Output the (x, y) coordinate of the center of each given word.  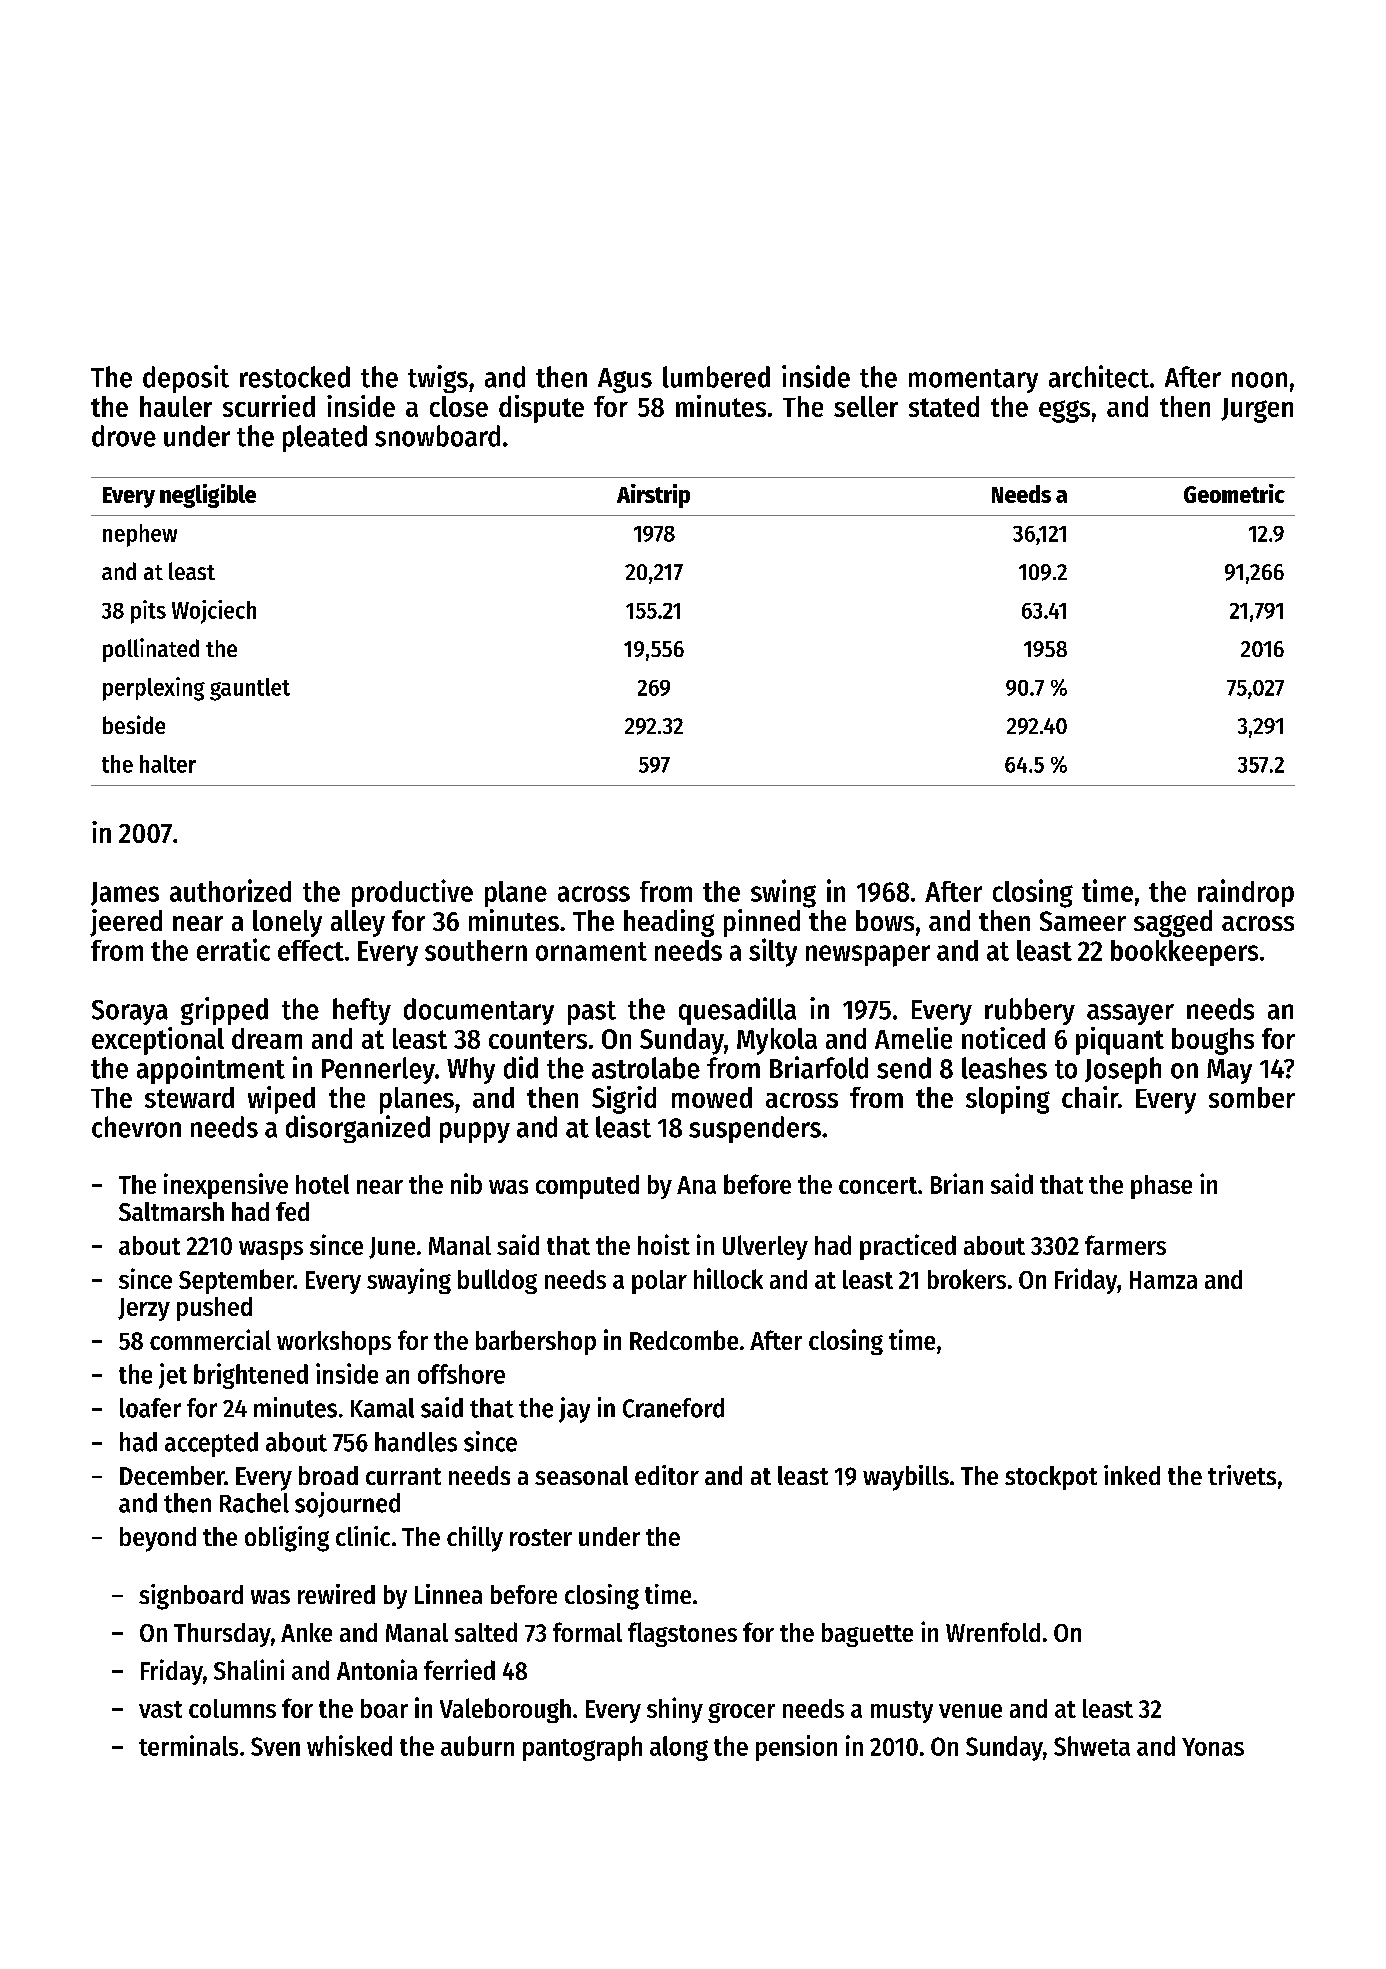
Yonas (1213, 1747)
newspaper (868, 956)
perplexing (154, 689)
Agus (625, 380)
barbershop (536, 1342)
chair (1090, 1097)
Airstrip (653, 496)
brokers (967, 1279)
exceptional (158, 1041)
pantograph (582, 1748)
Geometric (1234, 493)
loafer (150, 1408)
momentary (973, 381)
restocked (295, 377)
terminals (188, 1745)
